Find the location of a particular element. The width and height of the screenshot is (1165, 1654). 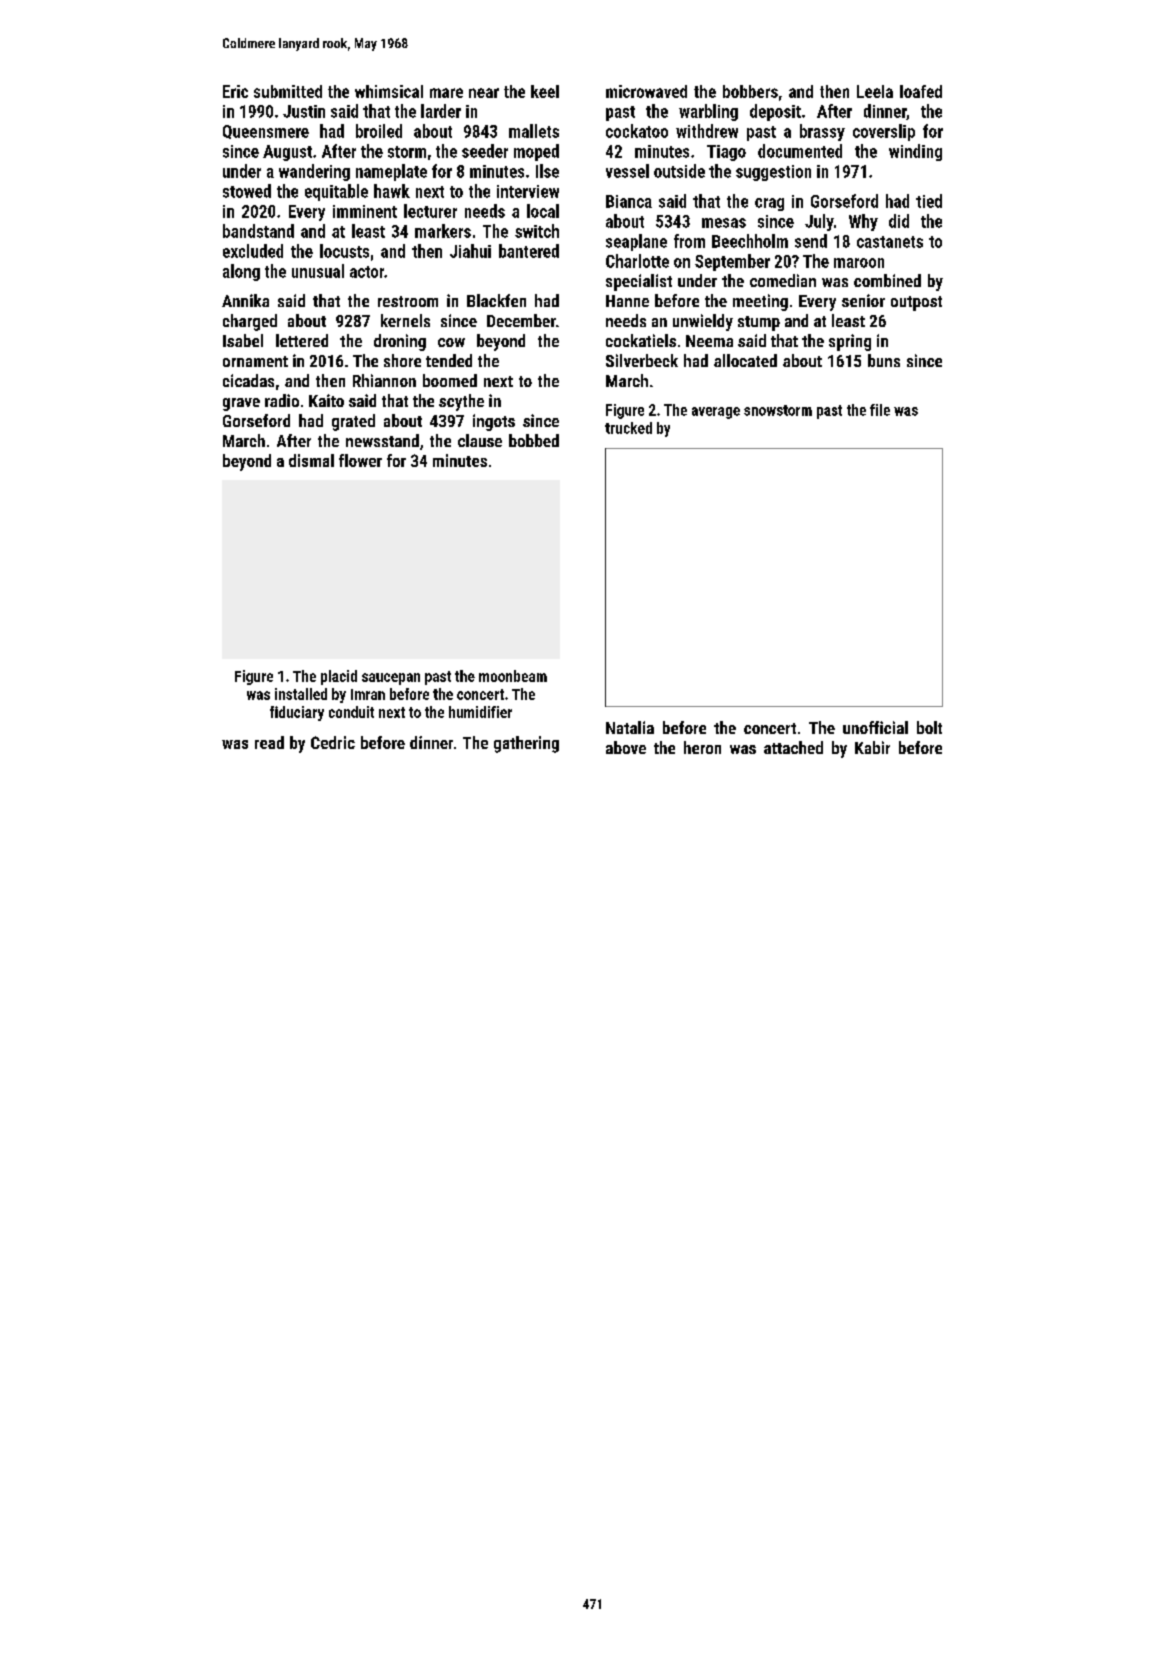

installed is located at coordinates (301, 694).
